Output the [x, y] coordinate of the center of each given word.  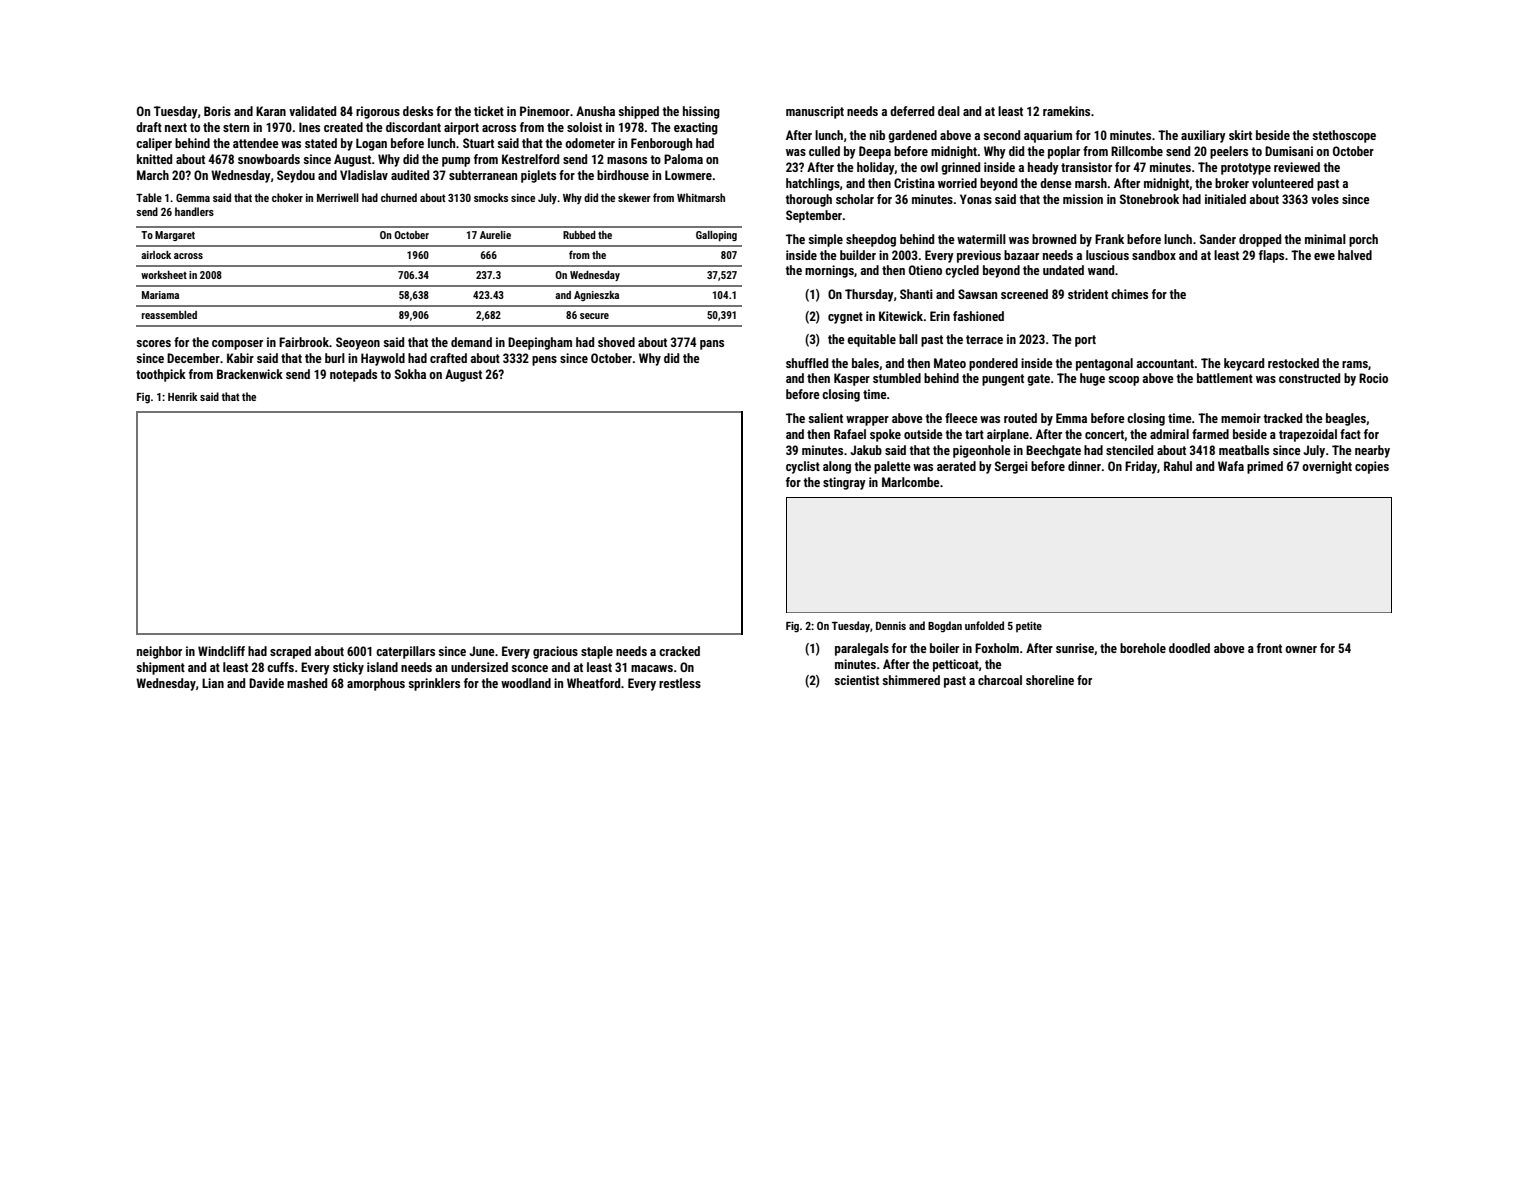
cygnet [845, 318]
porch [1363, 240]
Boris [217, 111]
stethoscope [1344, 136]
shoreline [1050, 680]
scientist [856, 680]
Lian [213, 683]
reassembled [169, 315]
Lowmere [688, 175]
